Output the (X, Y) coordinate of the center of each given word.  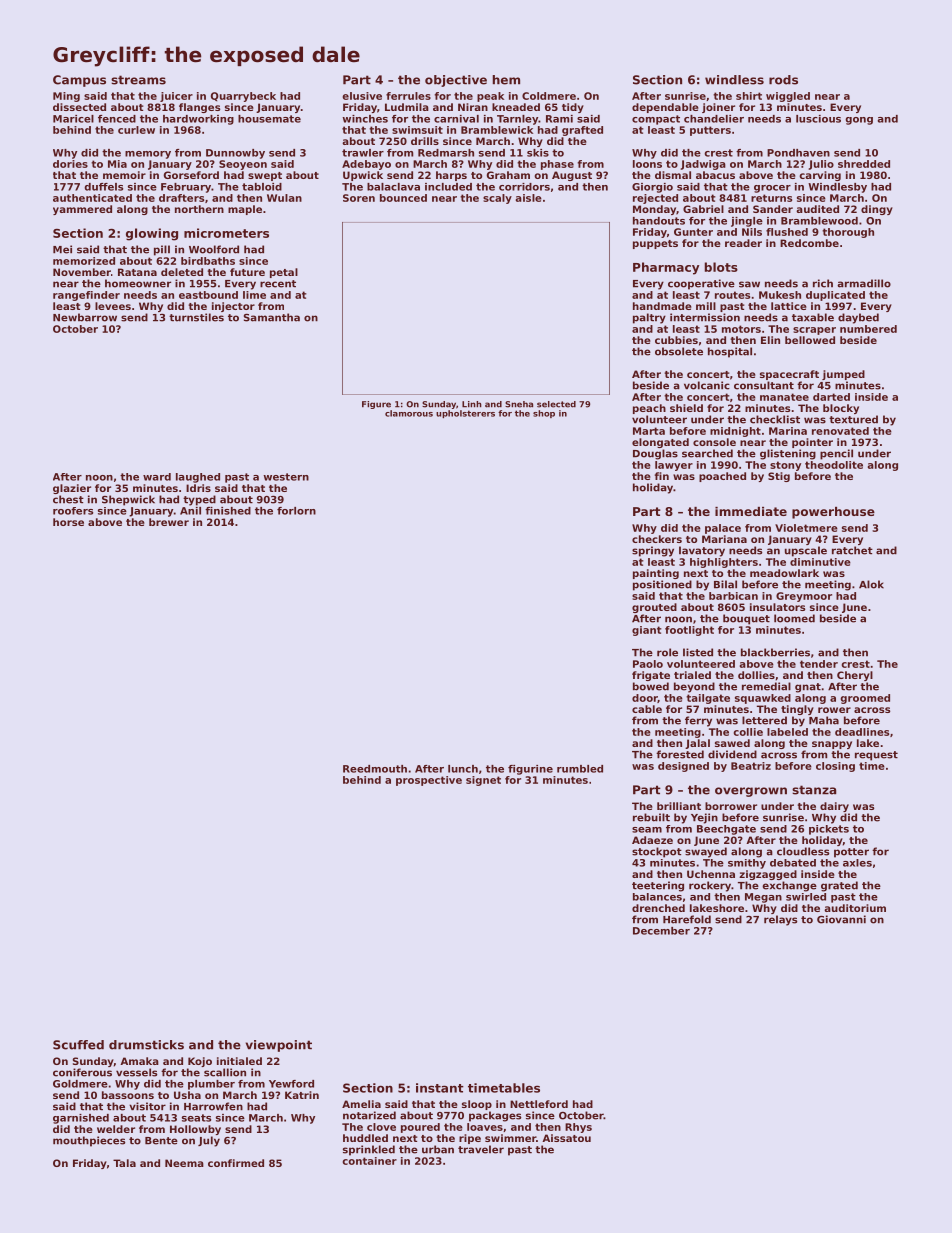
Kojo (200, 1062)
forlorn (296, 511)
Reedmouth (375, 769)
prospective (429, 781)
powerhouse (833, 513)
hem (506, 80)
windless (734, 80)
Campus (79, 81)
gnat (808, 688)
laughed (198, 478)
